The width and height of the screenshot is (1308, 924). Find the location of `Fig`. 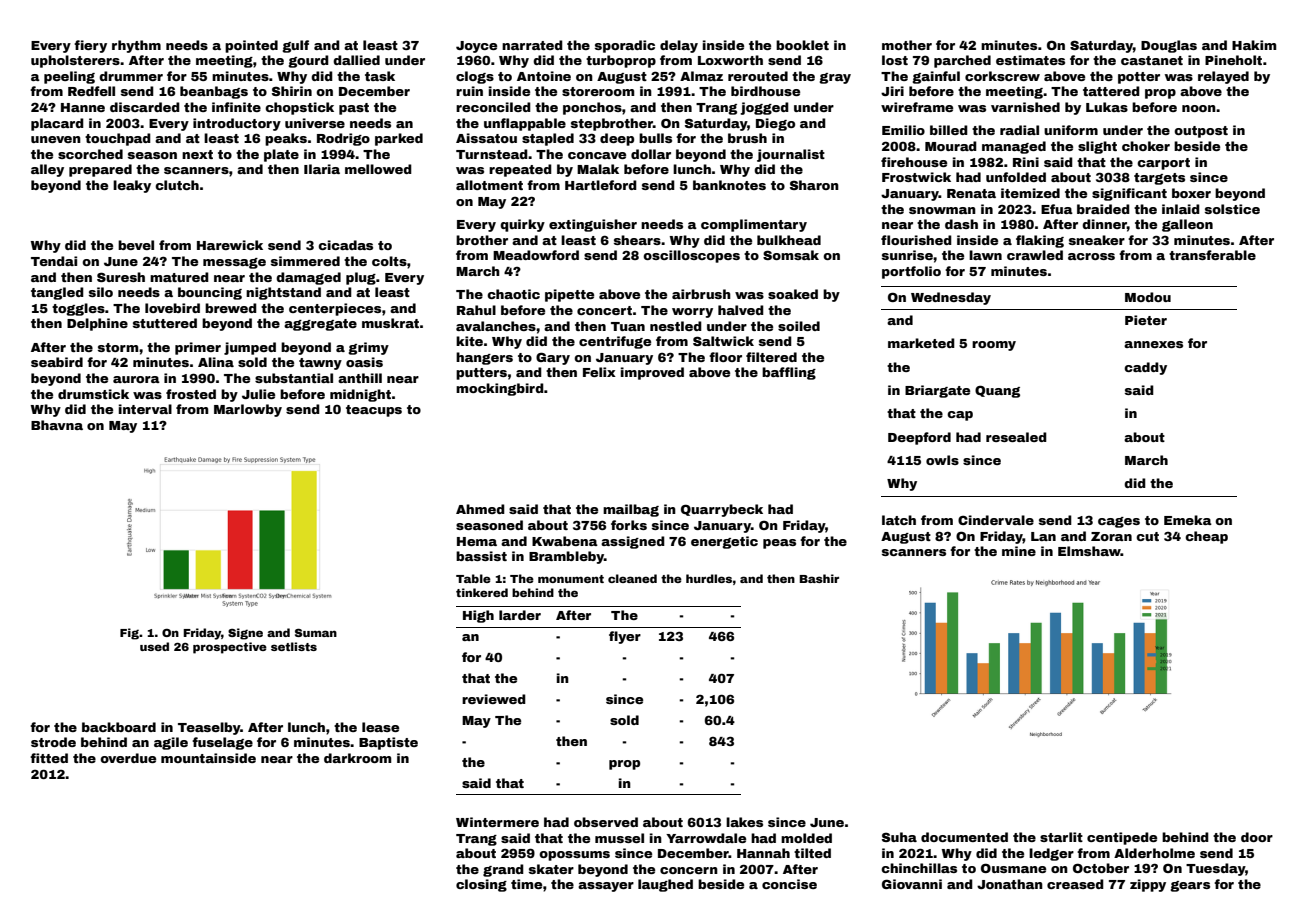

Fig is located at coordinates (129, 634).
